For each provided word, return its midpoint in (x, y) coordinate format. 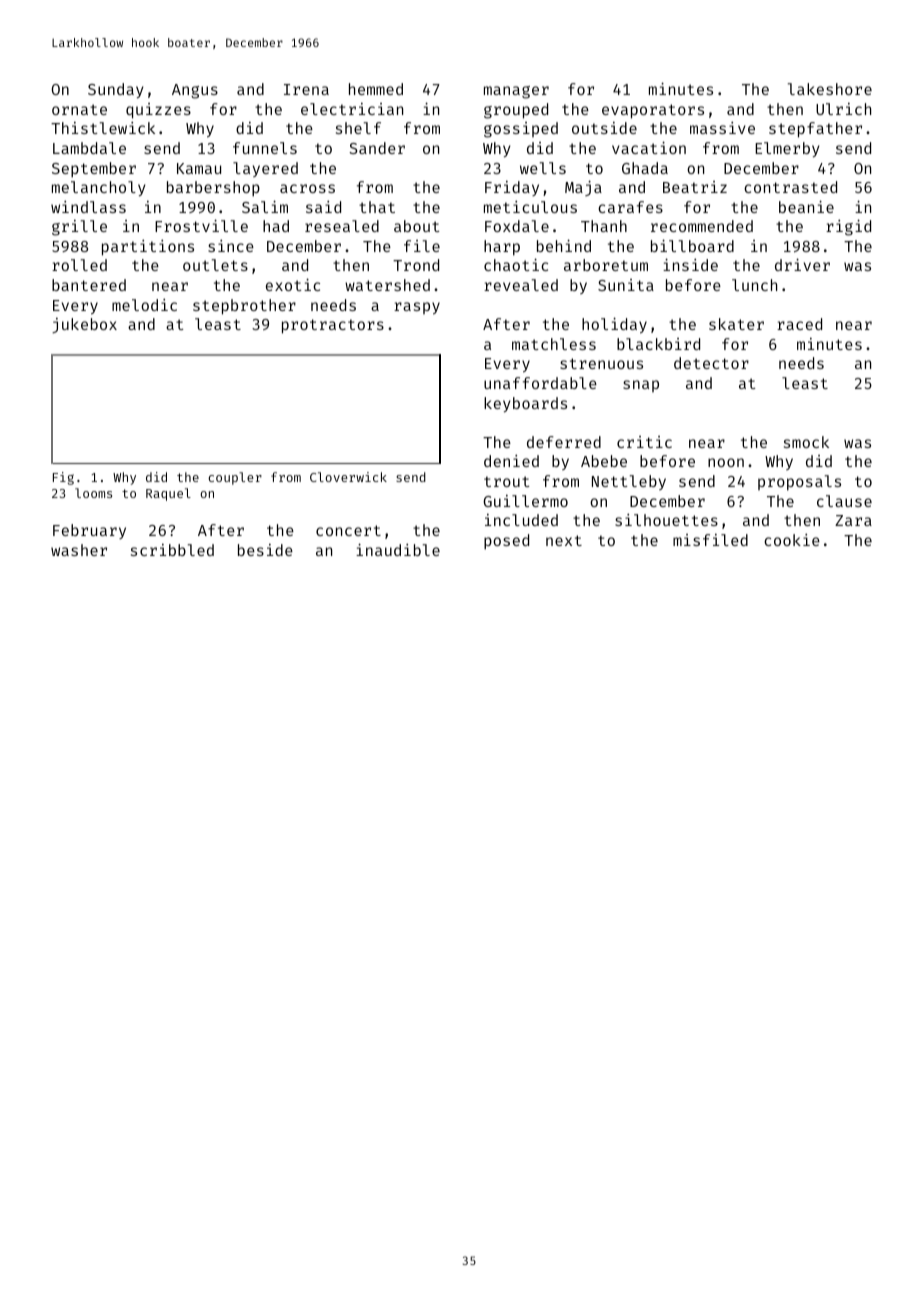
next (564, 540)
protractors (333, 326)
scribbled (172, 550)
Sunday (116, 90)
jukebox (84, 325)
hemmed (376, 89)
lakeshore (830, 89)
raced (799, 324)
